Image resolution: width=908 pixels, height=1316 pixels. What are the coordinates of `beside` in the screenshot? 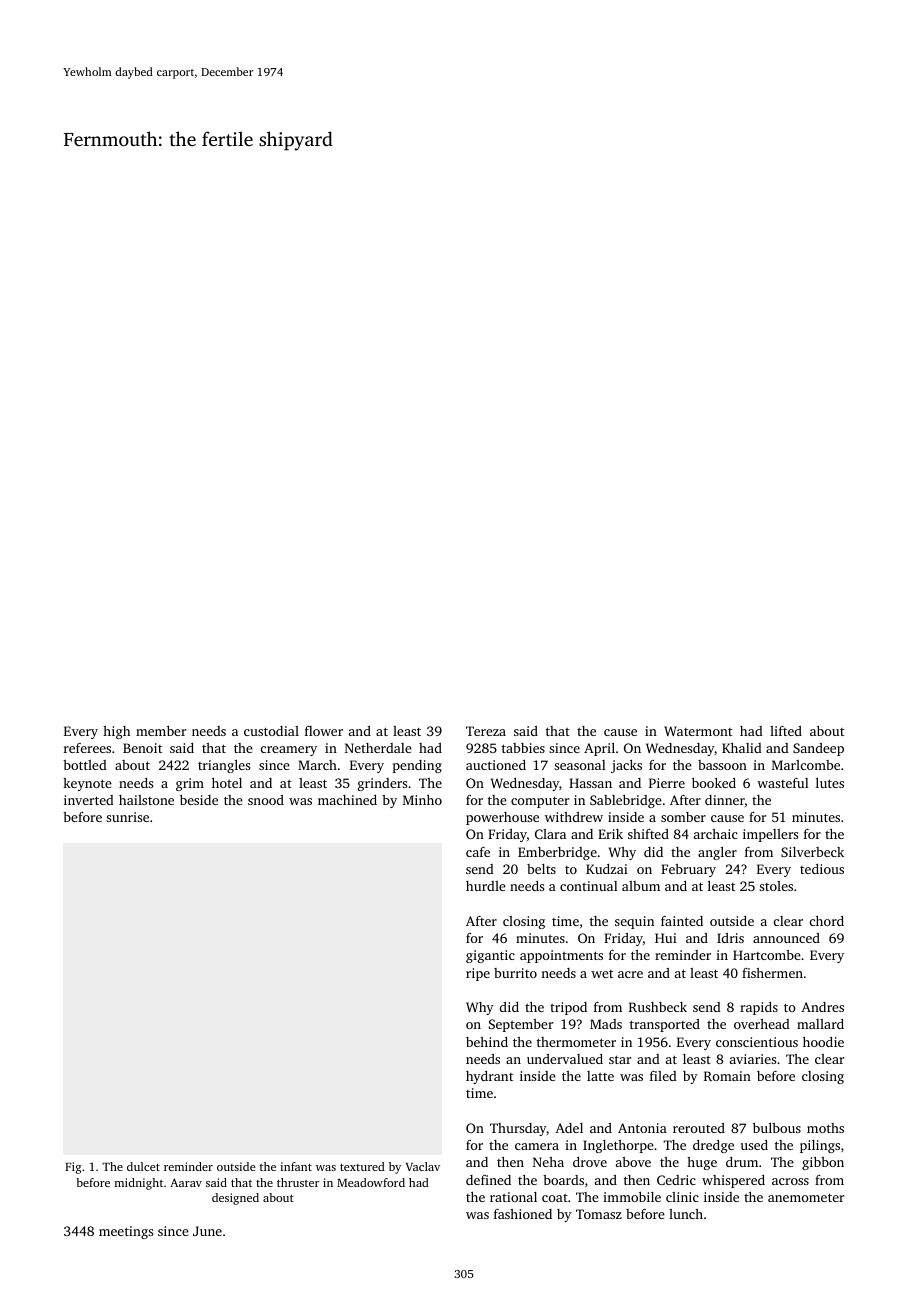 It's located at (199, 800).
